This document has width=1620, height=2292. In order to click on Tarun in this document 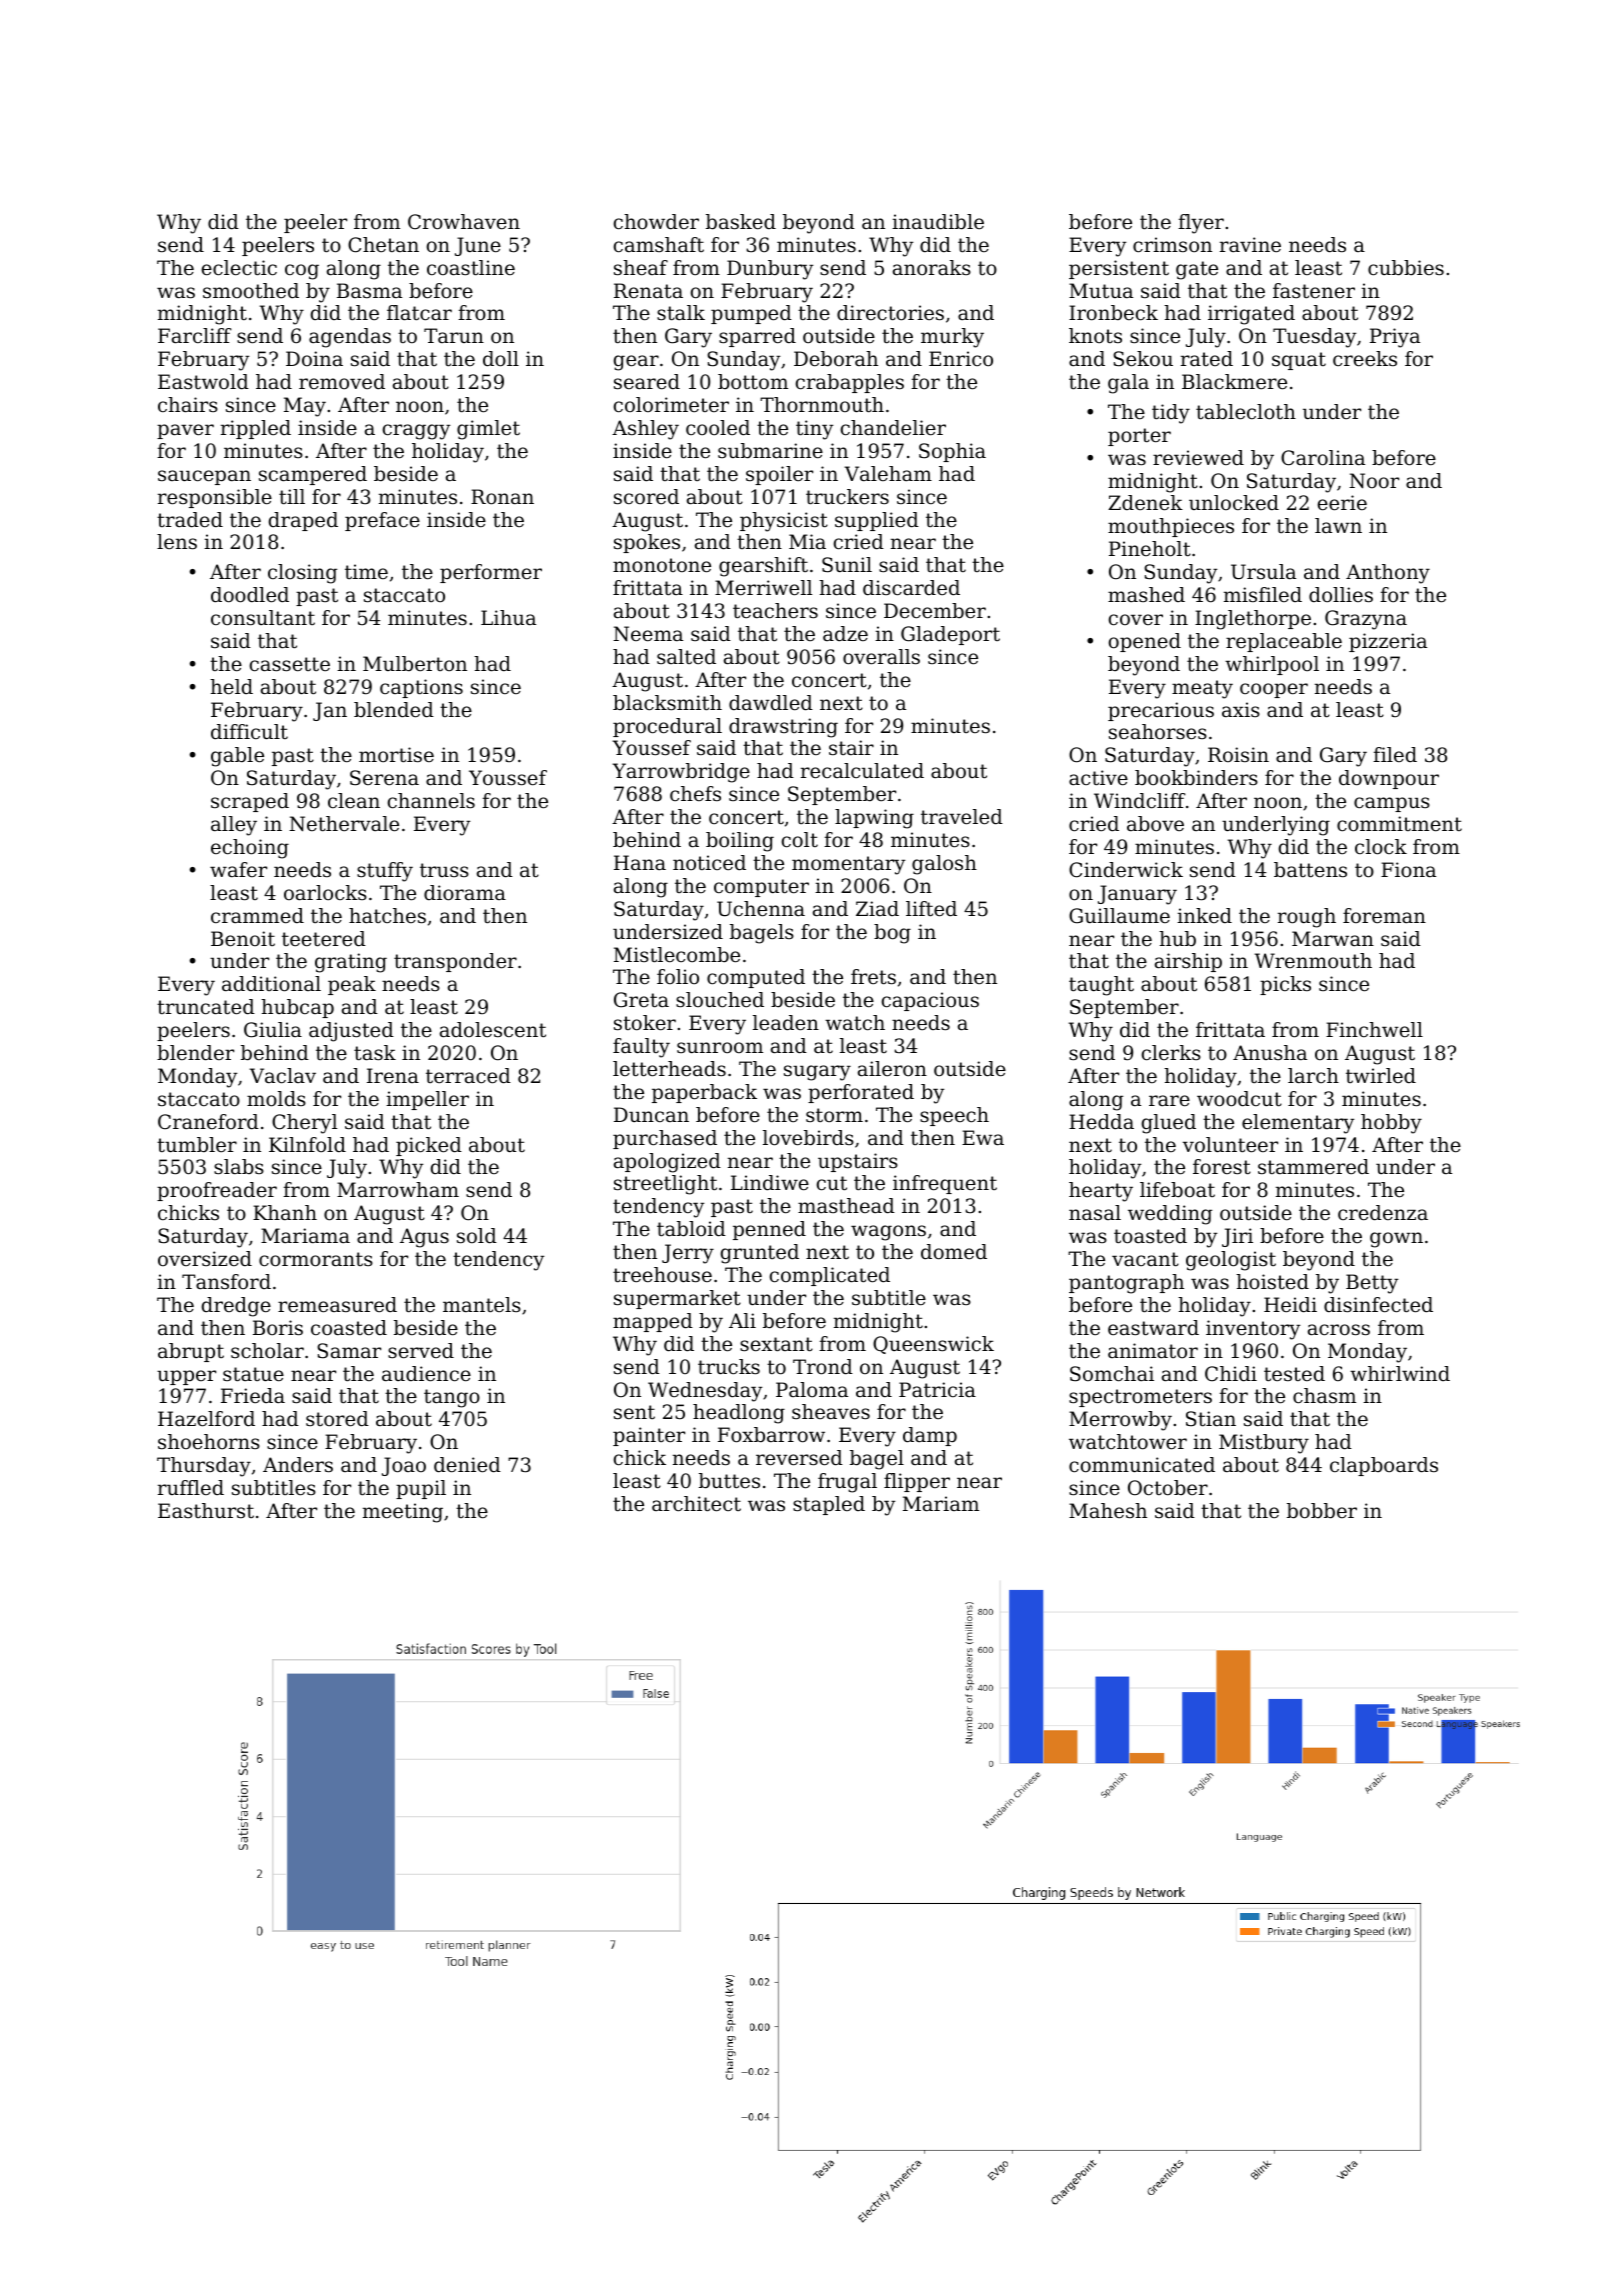, I will do `click(454, 335)`.
